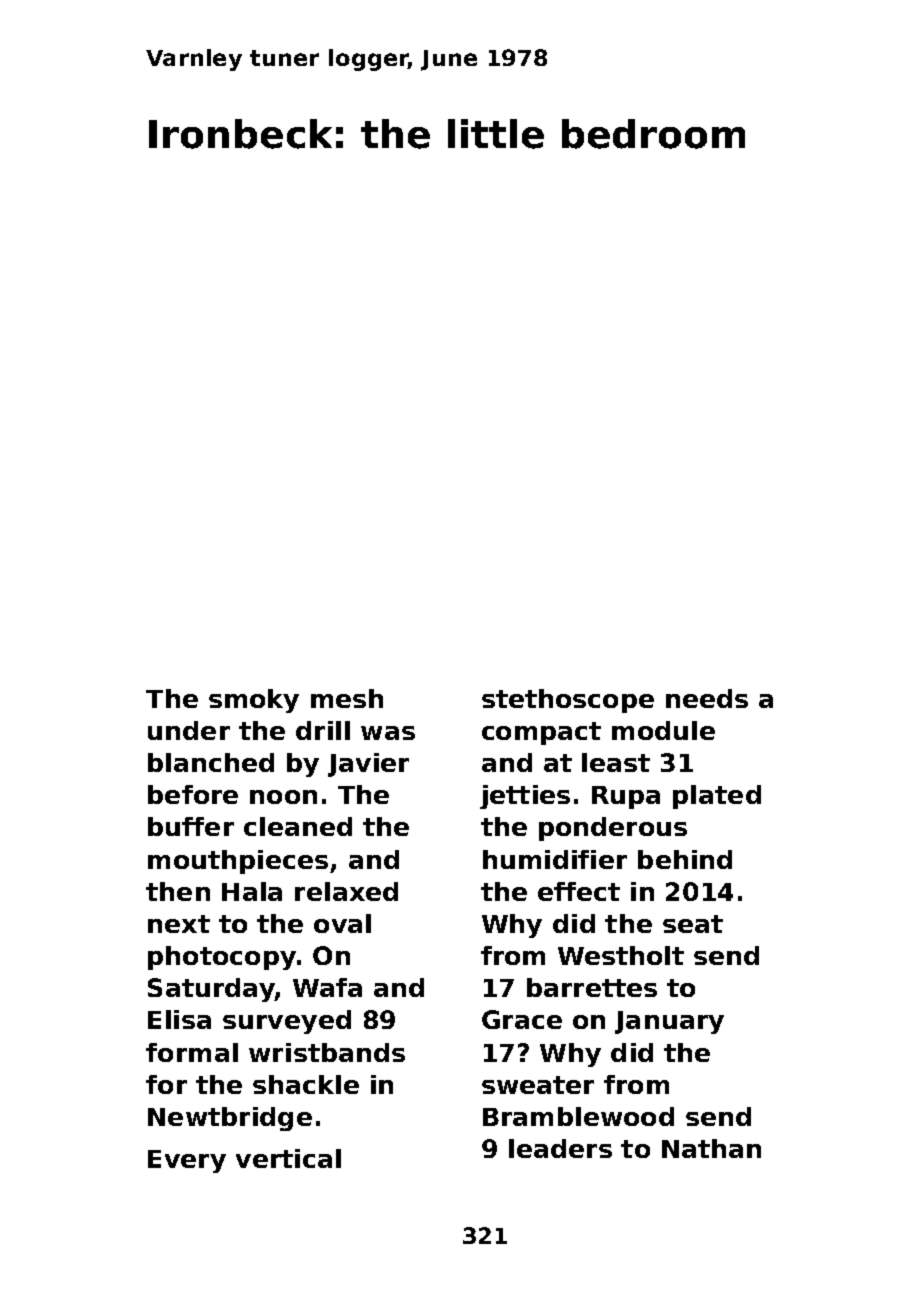 This image has height=1311, width=924. Describe the element at coordinates (538, 1085) in the image. I see `sweater` at that location.
